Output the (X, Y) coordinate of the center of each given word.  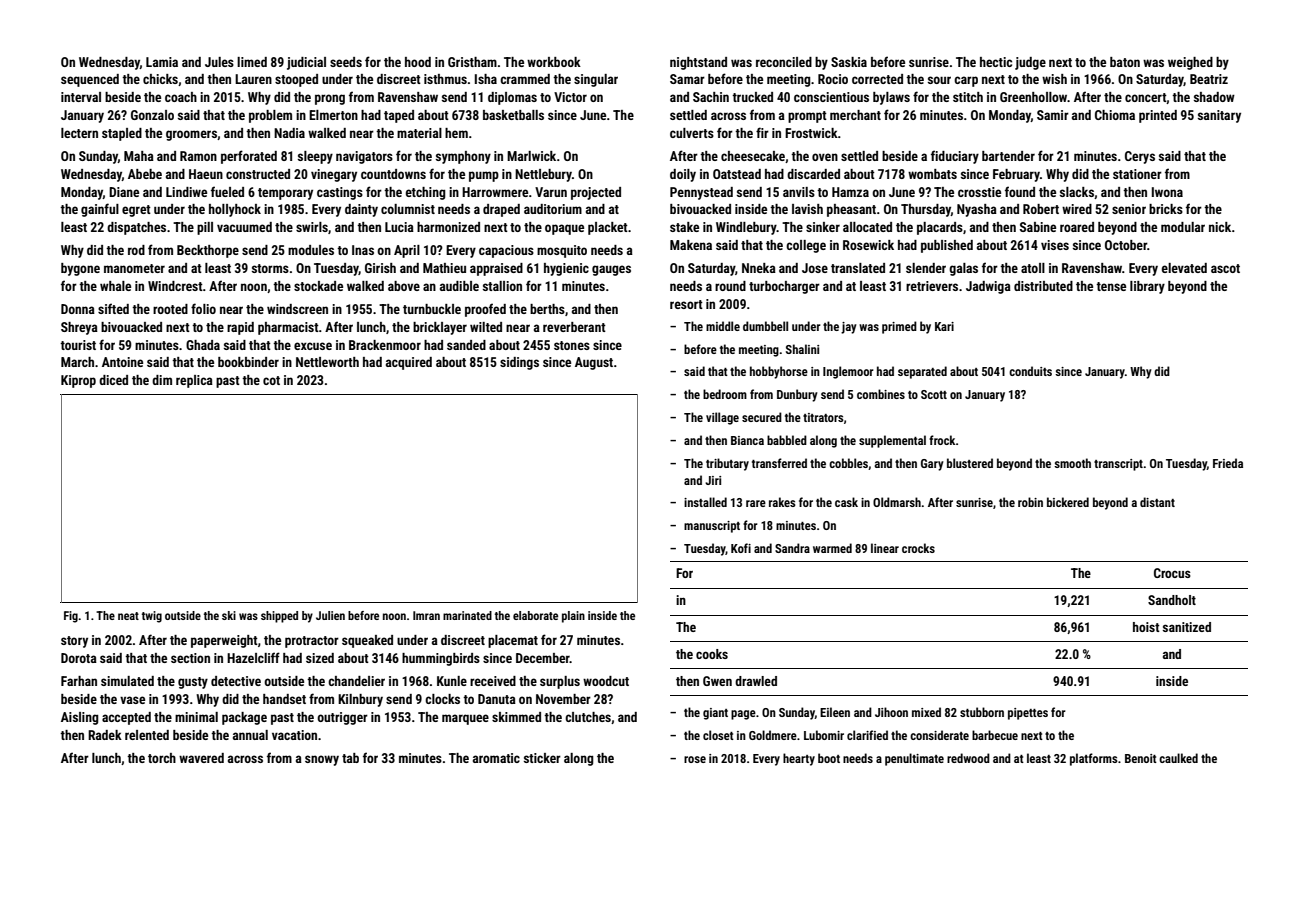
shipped (279, 617)
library (1147, 287)
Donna (78, 309)
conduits (1030, 371)
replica (194, 381)
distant (1157, 502)
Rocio (833, 79)
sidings (519, 363)
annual (250, 735)
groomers (191, 135)
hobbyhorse (779, 372)
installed (705, 502)
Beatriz (1209, 79)
